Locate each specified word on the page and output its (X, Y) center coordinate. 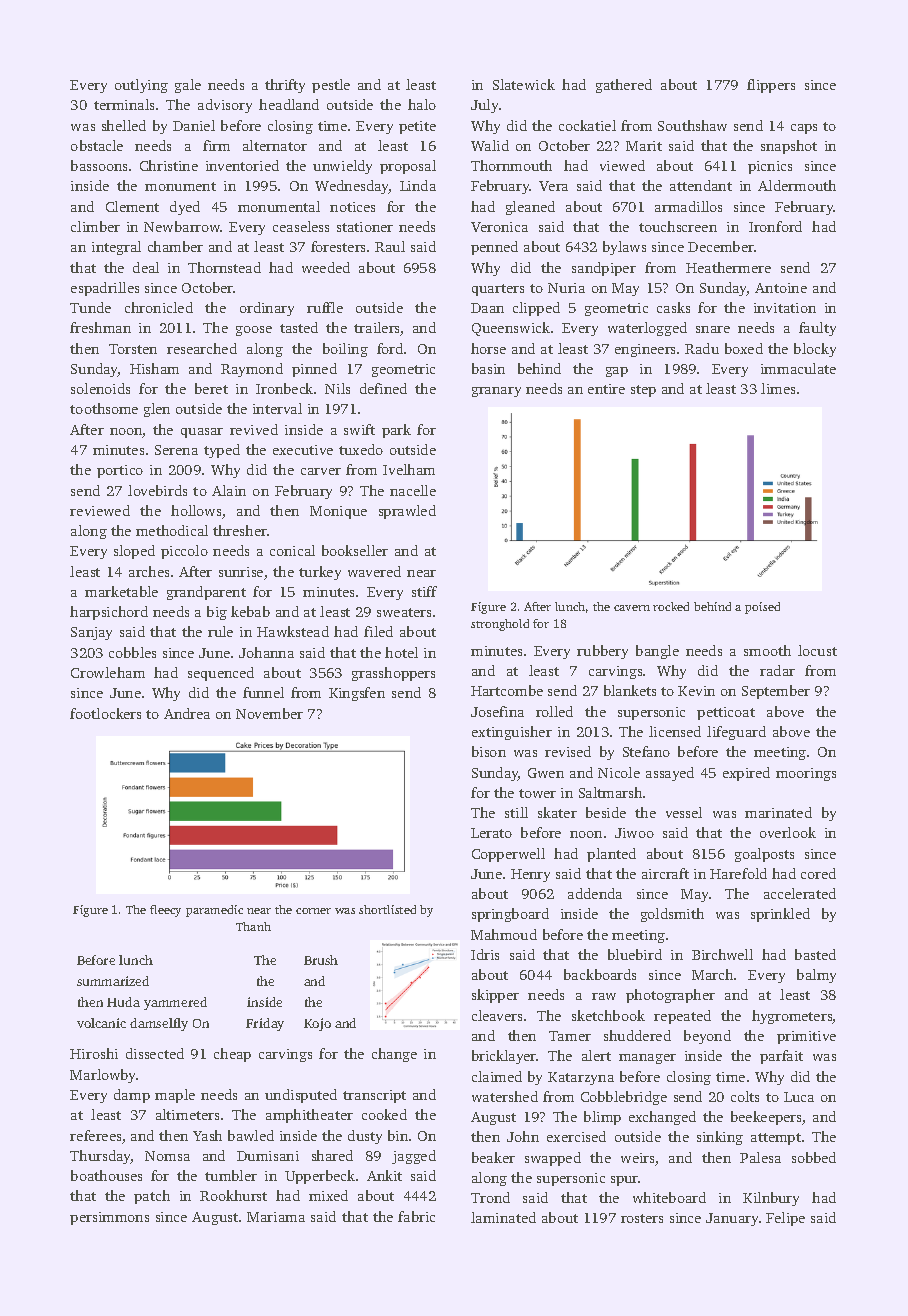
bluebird (635, 954)
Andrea (187, 713)
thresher (240, 530)
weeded (326, 267)
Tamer (570, 1036)
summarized (113, 981)
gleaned (530, 208)
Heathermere (728, 267)
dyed (185, 208)
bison (489, 751)
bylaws (624, 248)
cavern (632, 608)
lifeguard (736, 733)
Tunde (90, 307)
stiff (424, 591)
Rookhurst (233, 1195)
